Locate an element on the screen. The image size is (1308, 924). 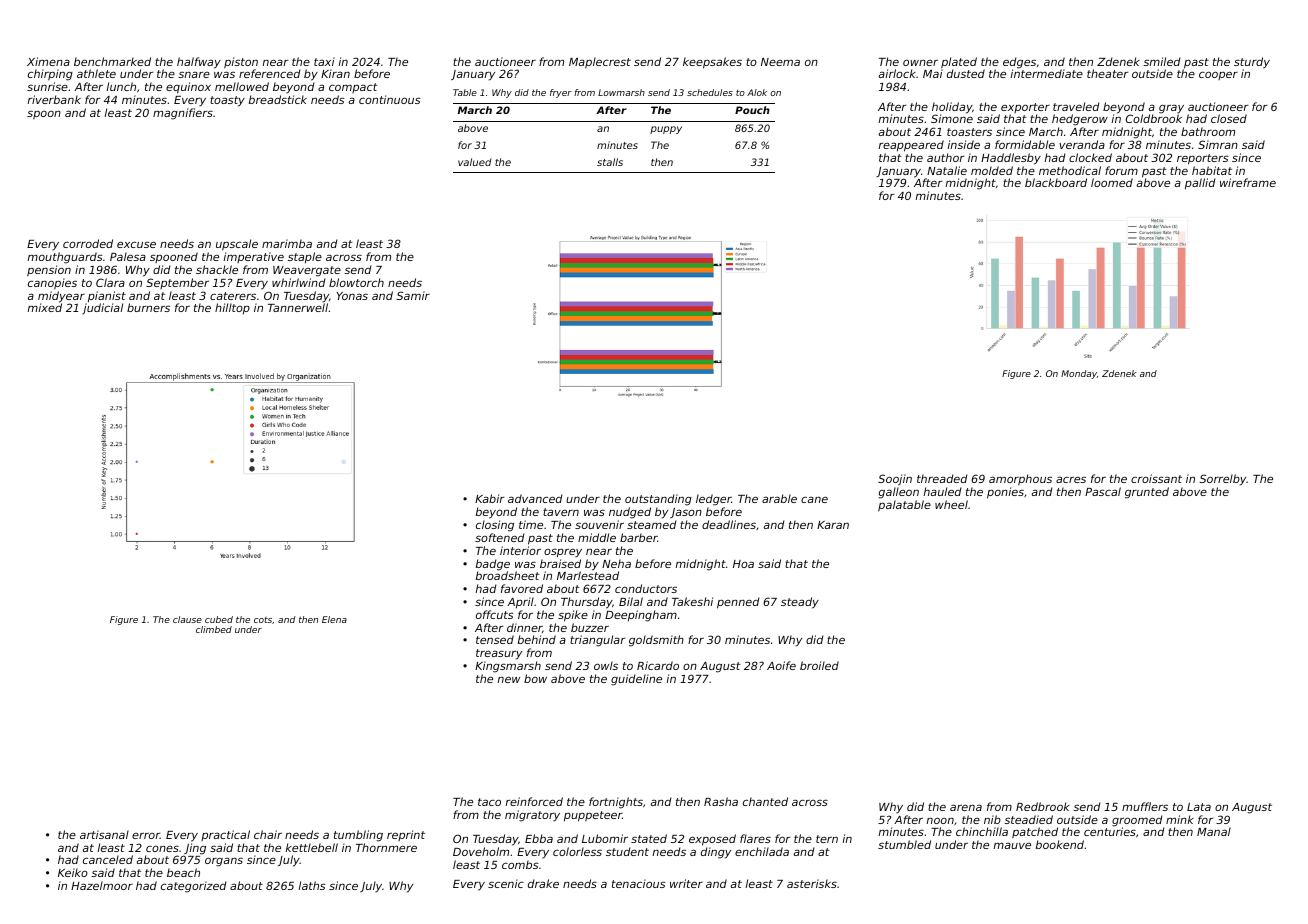
stalls is located at coordinates (610, 162).
